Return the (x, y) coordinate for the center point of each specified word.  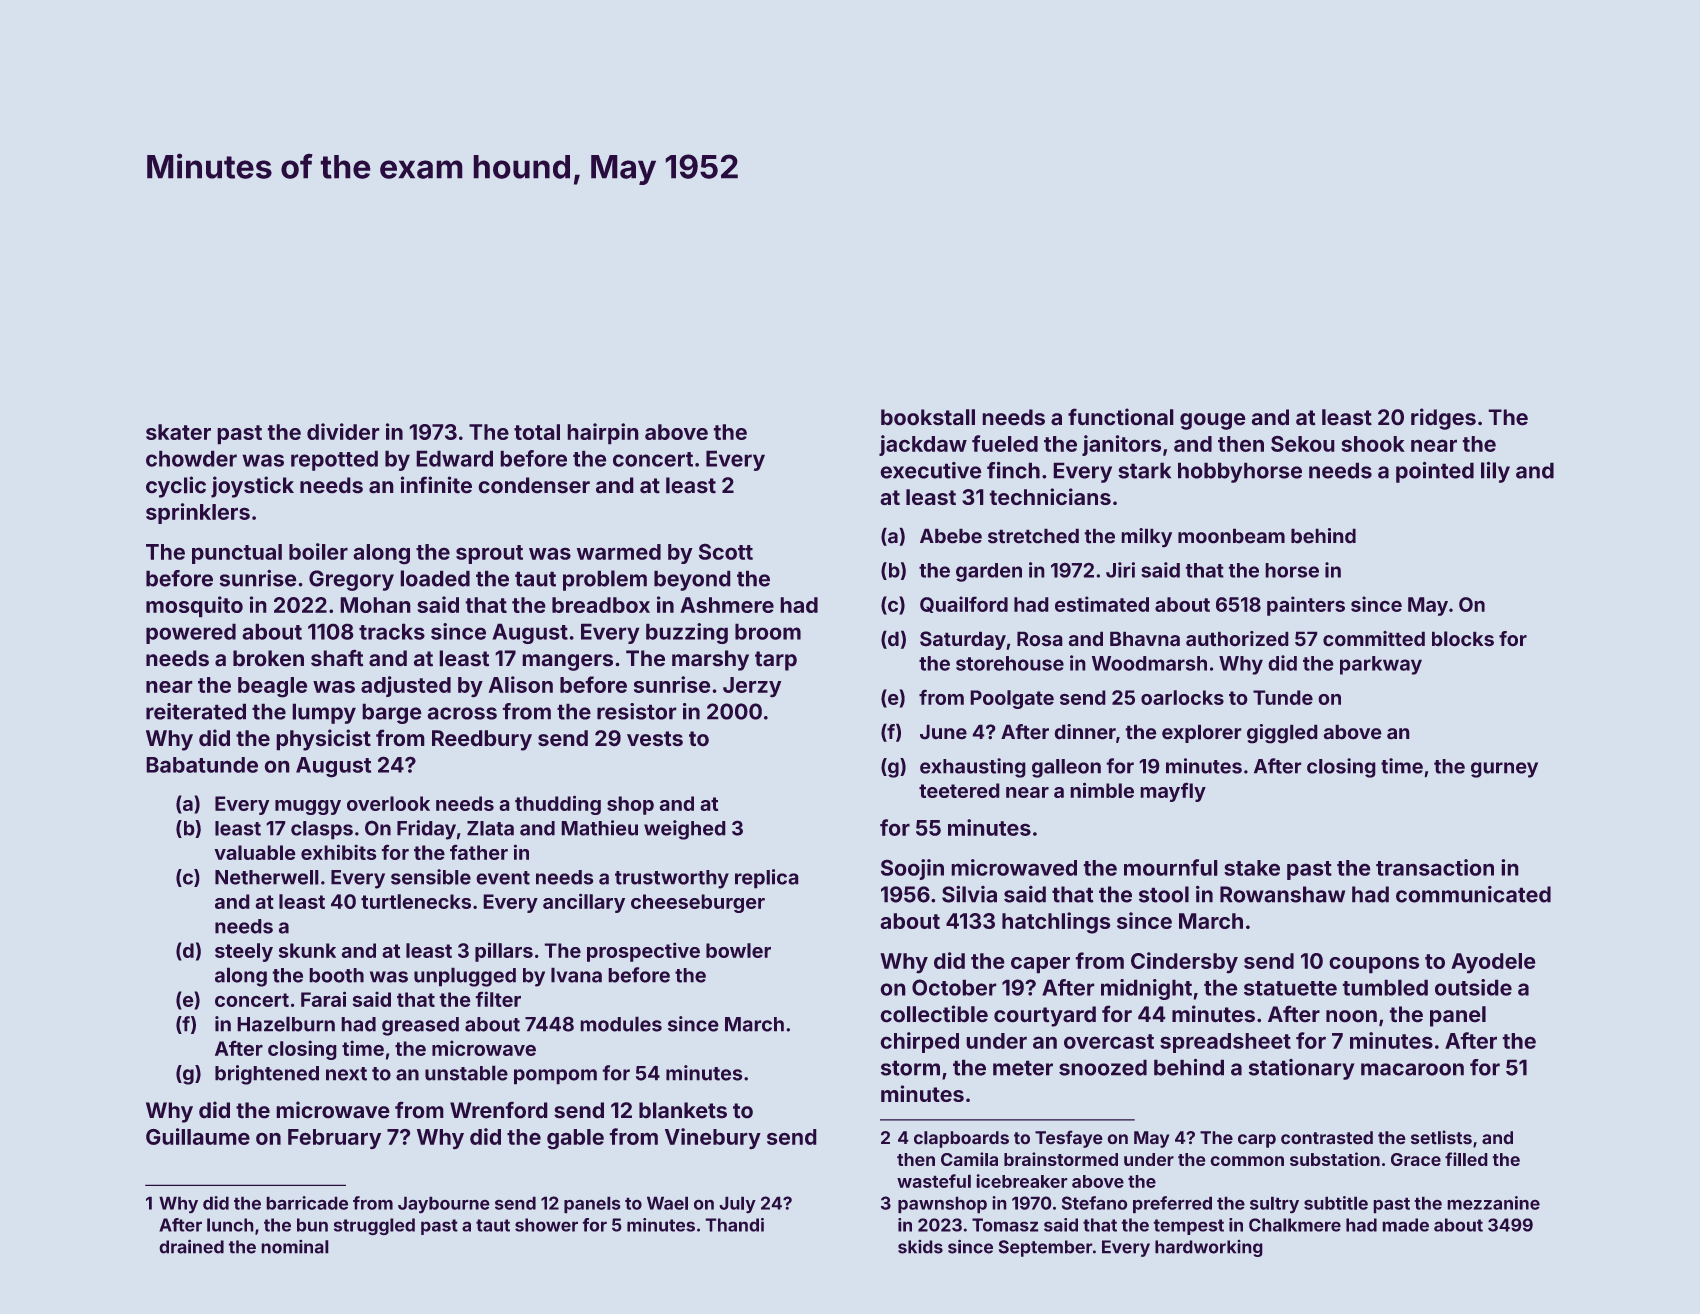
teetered (959, 790)
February (334, 1139)
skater (178, 432)
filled (1466, 1159)
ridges (1443, 419)
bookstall (928, 417)
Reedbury (482, 740)
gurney (1504, 770)
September (1046, 1248)
